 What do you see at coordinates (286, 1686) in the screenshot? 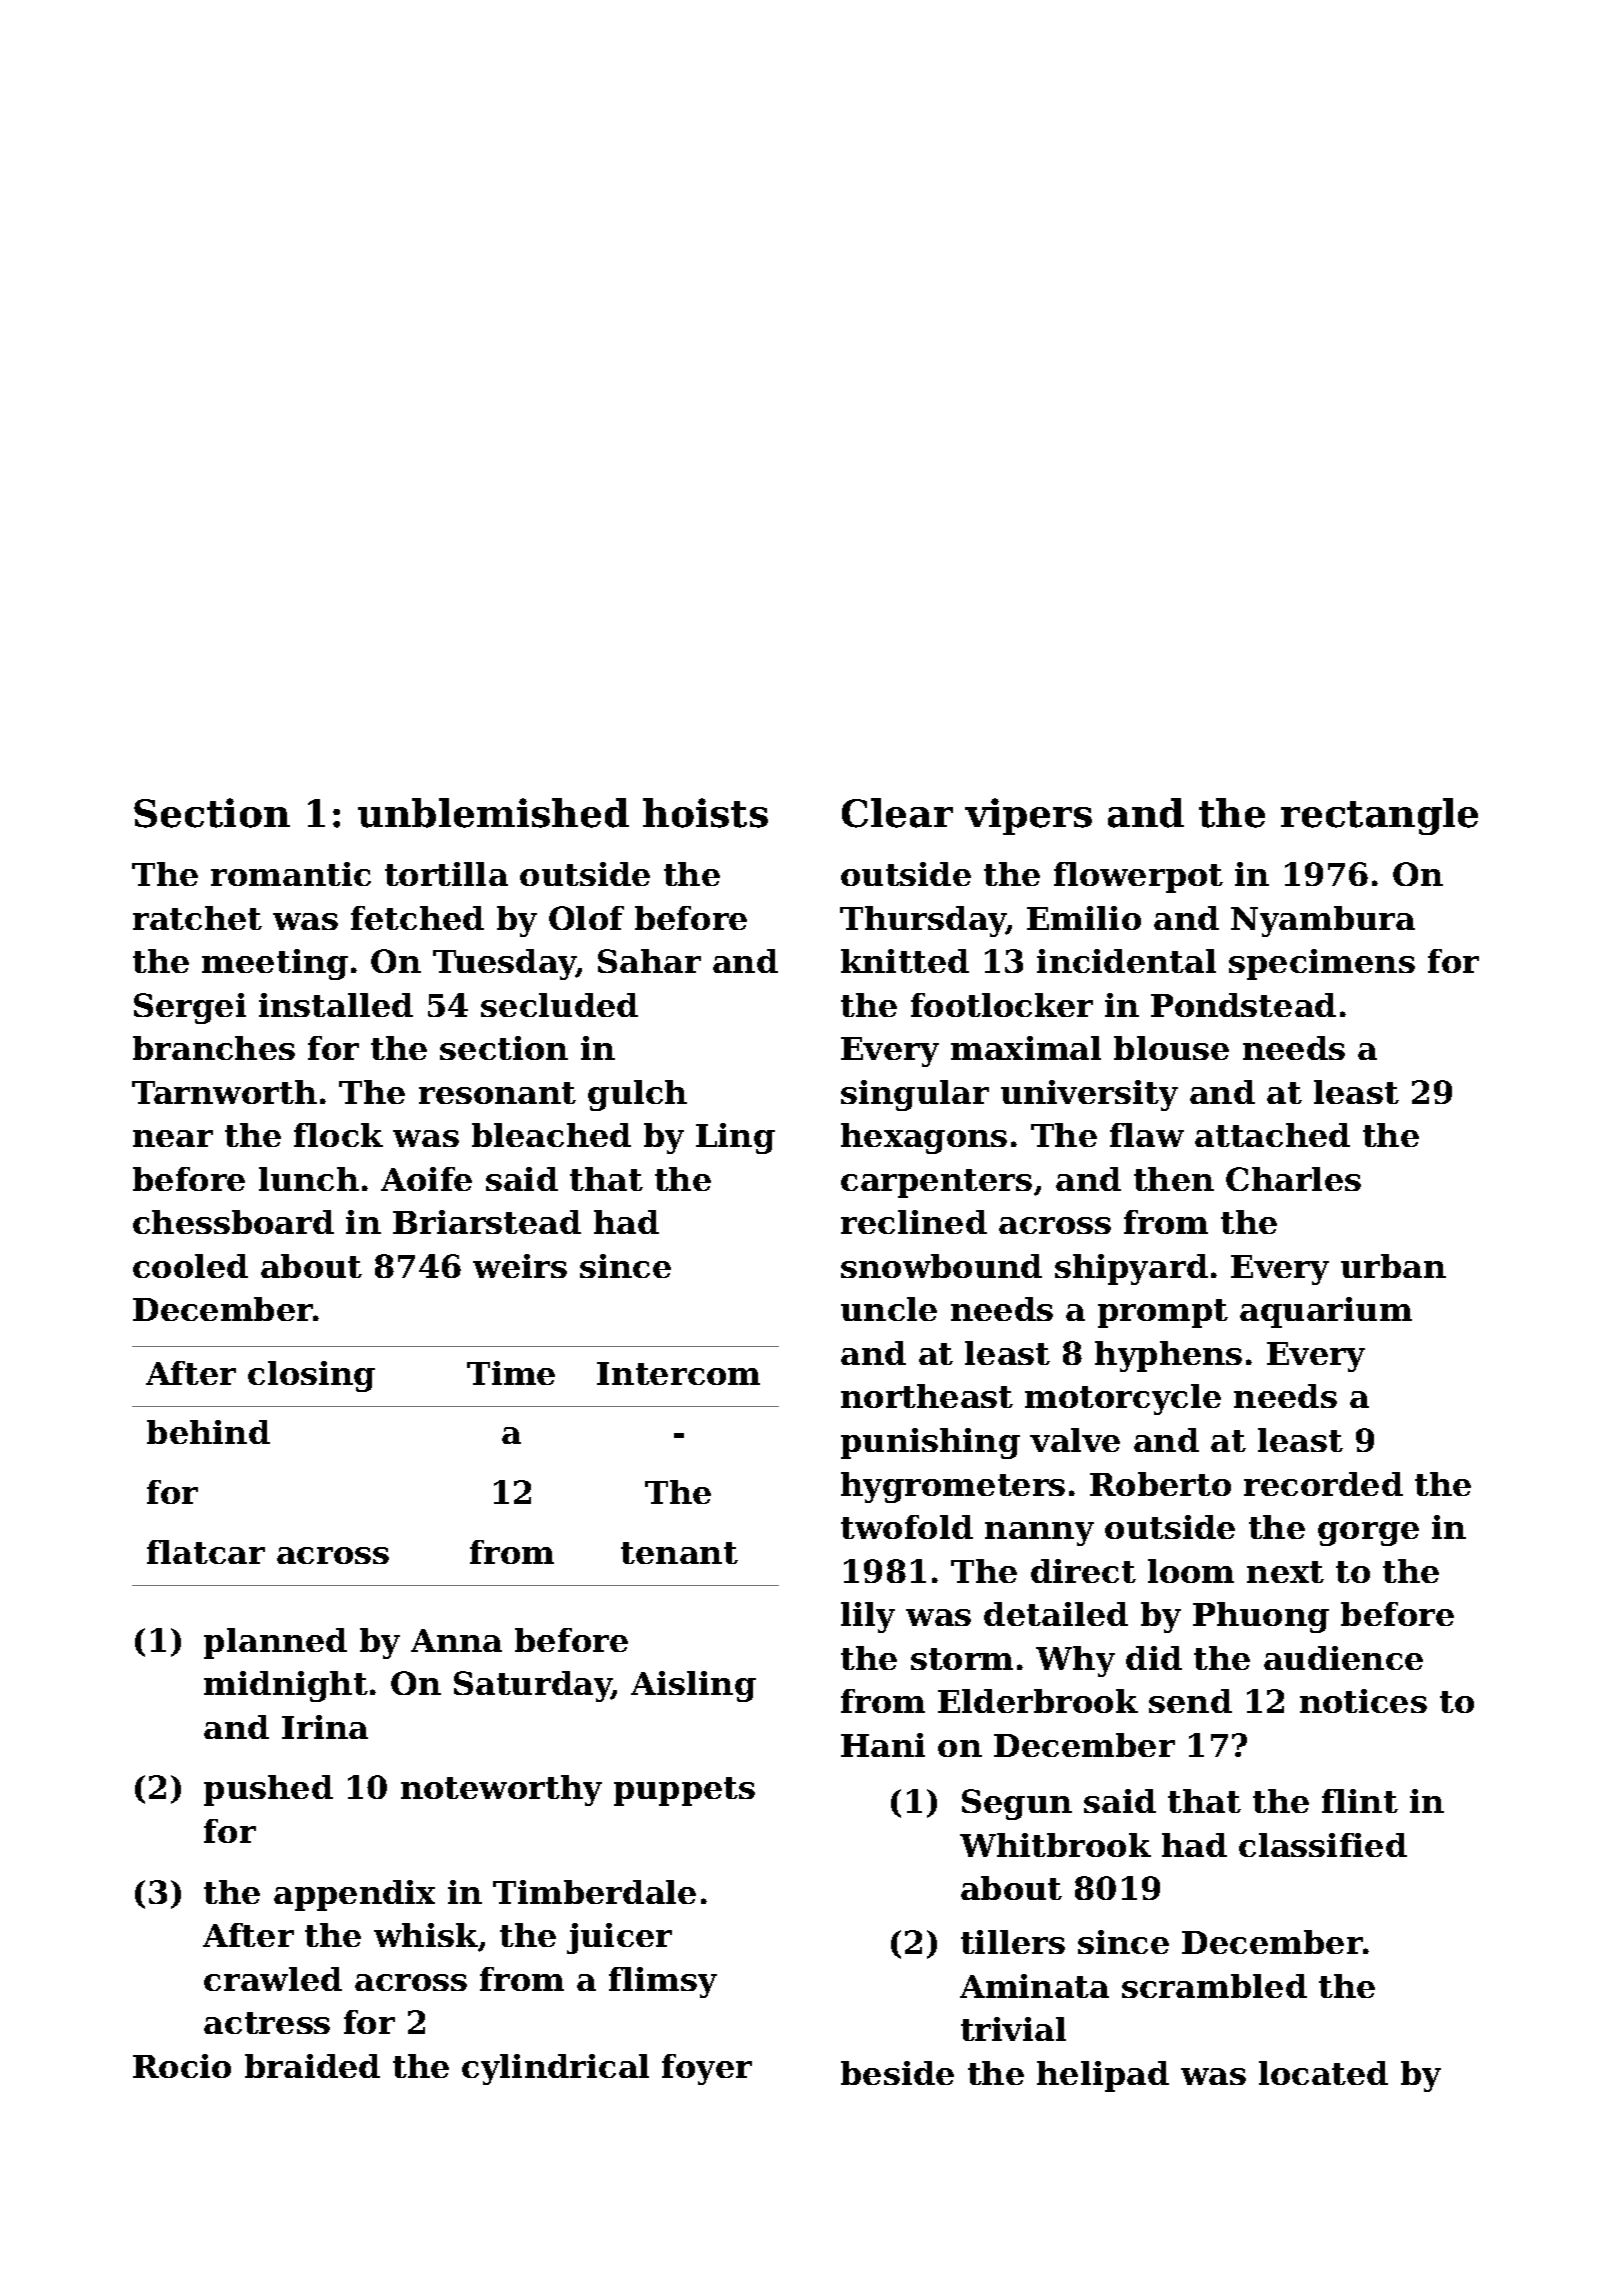
I see `midnight` at bounding box center [286, 1686].
